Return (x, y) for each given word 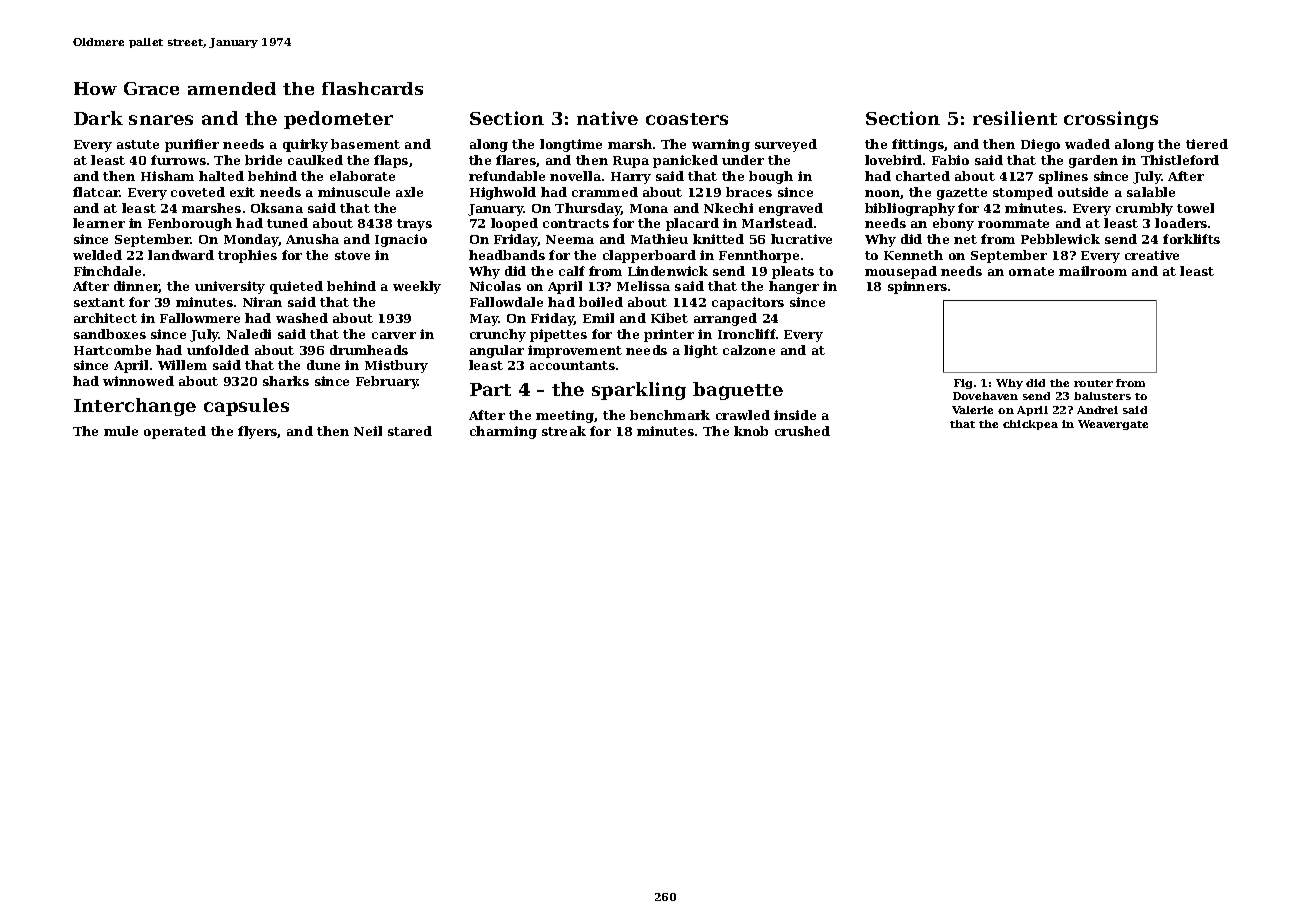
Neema (570, 239)
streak (564, 431)
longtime (571, 145)
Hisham (167, 176)
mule (121, 431)
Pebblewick (1060, 239)
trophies (247, 256)
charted (923, 176)
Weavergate (1113, 425)
